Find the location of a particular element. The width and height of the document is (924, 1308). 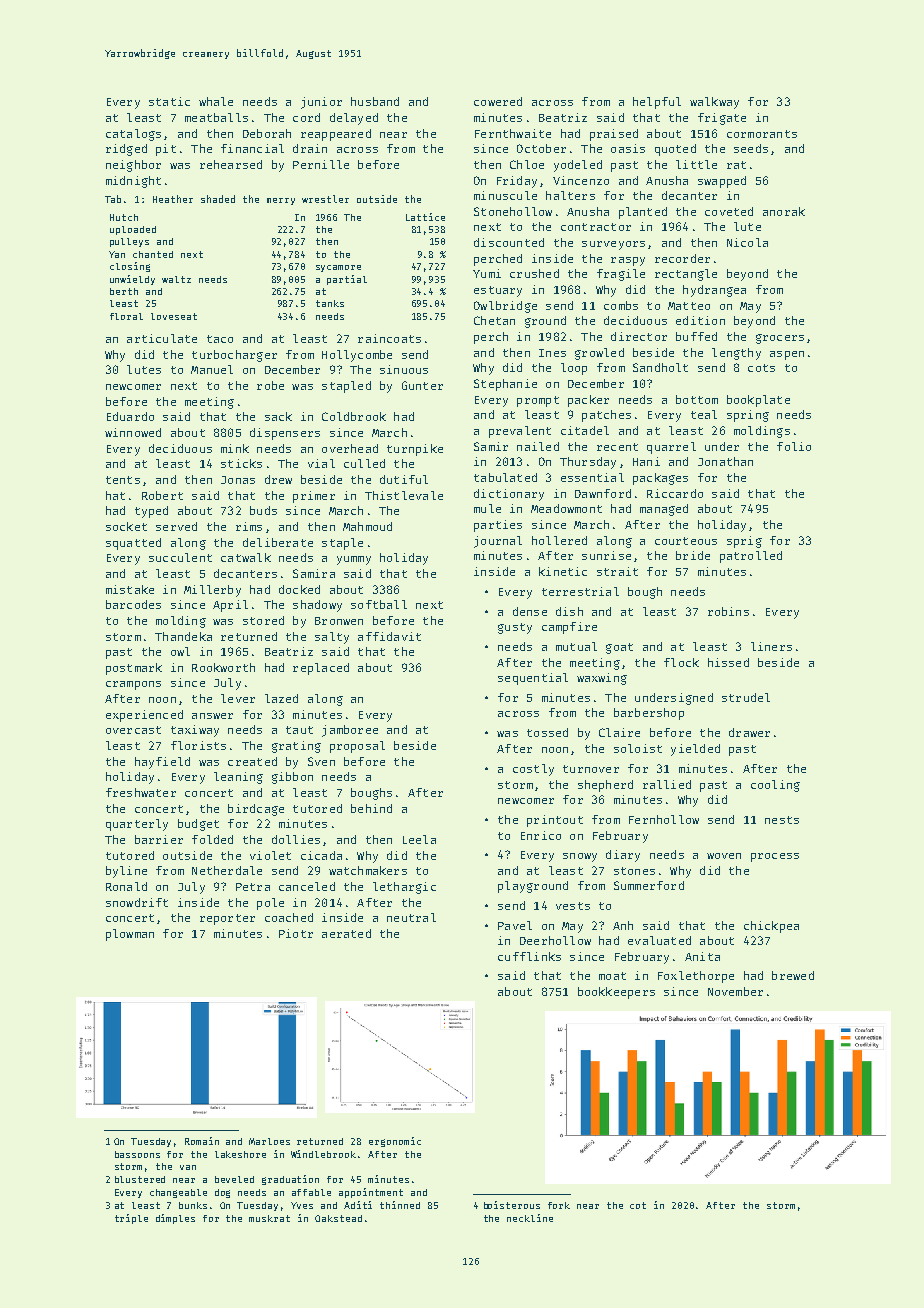

Deborah is located at coordinates (267, 133).
